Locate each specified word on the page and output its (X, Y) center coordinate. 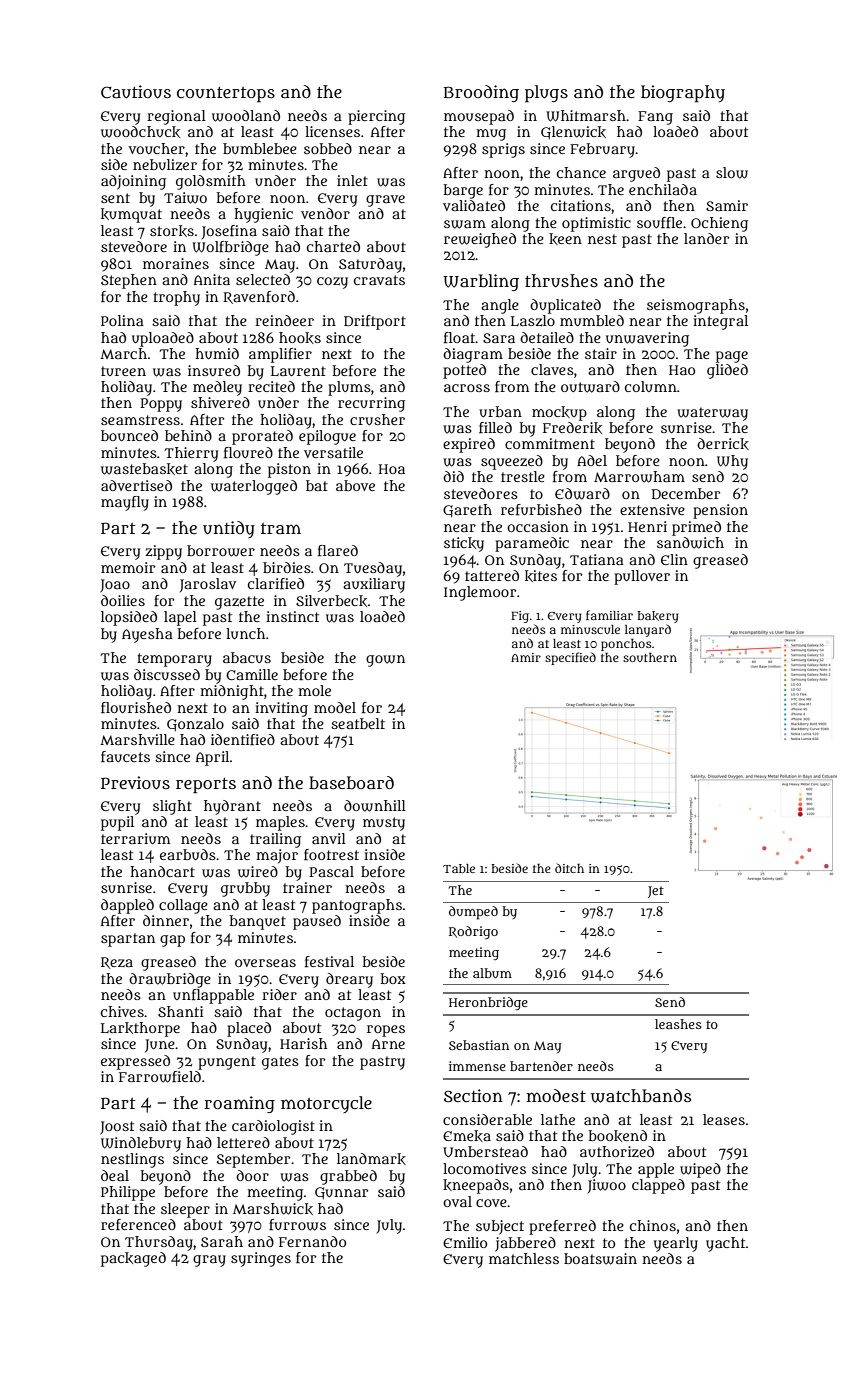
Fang (655, 118)
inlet (352, 180)
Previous (135, 783)
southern (650, 657)
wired (258, 872)
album (492, 973)
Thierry (191, 454)
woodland (246, 116)
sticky (464, 544)
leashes (678, 1024)
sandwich (690, 543)
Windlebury (141, 1144)
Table (459, 868)
